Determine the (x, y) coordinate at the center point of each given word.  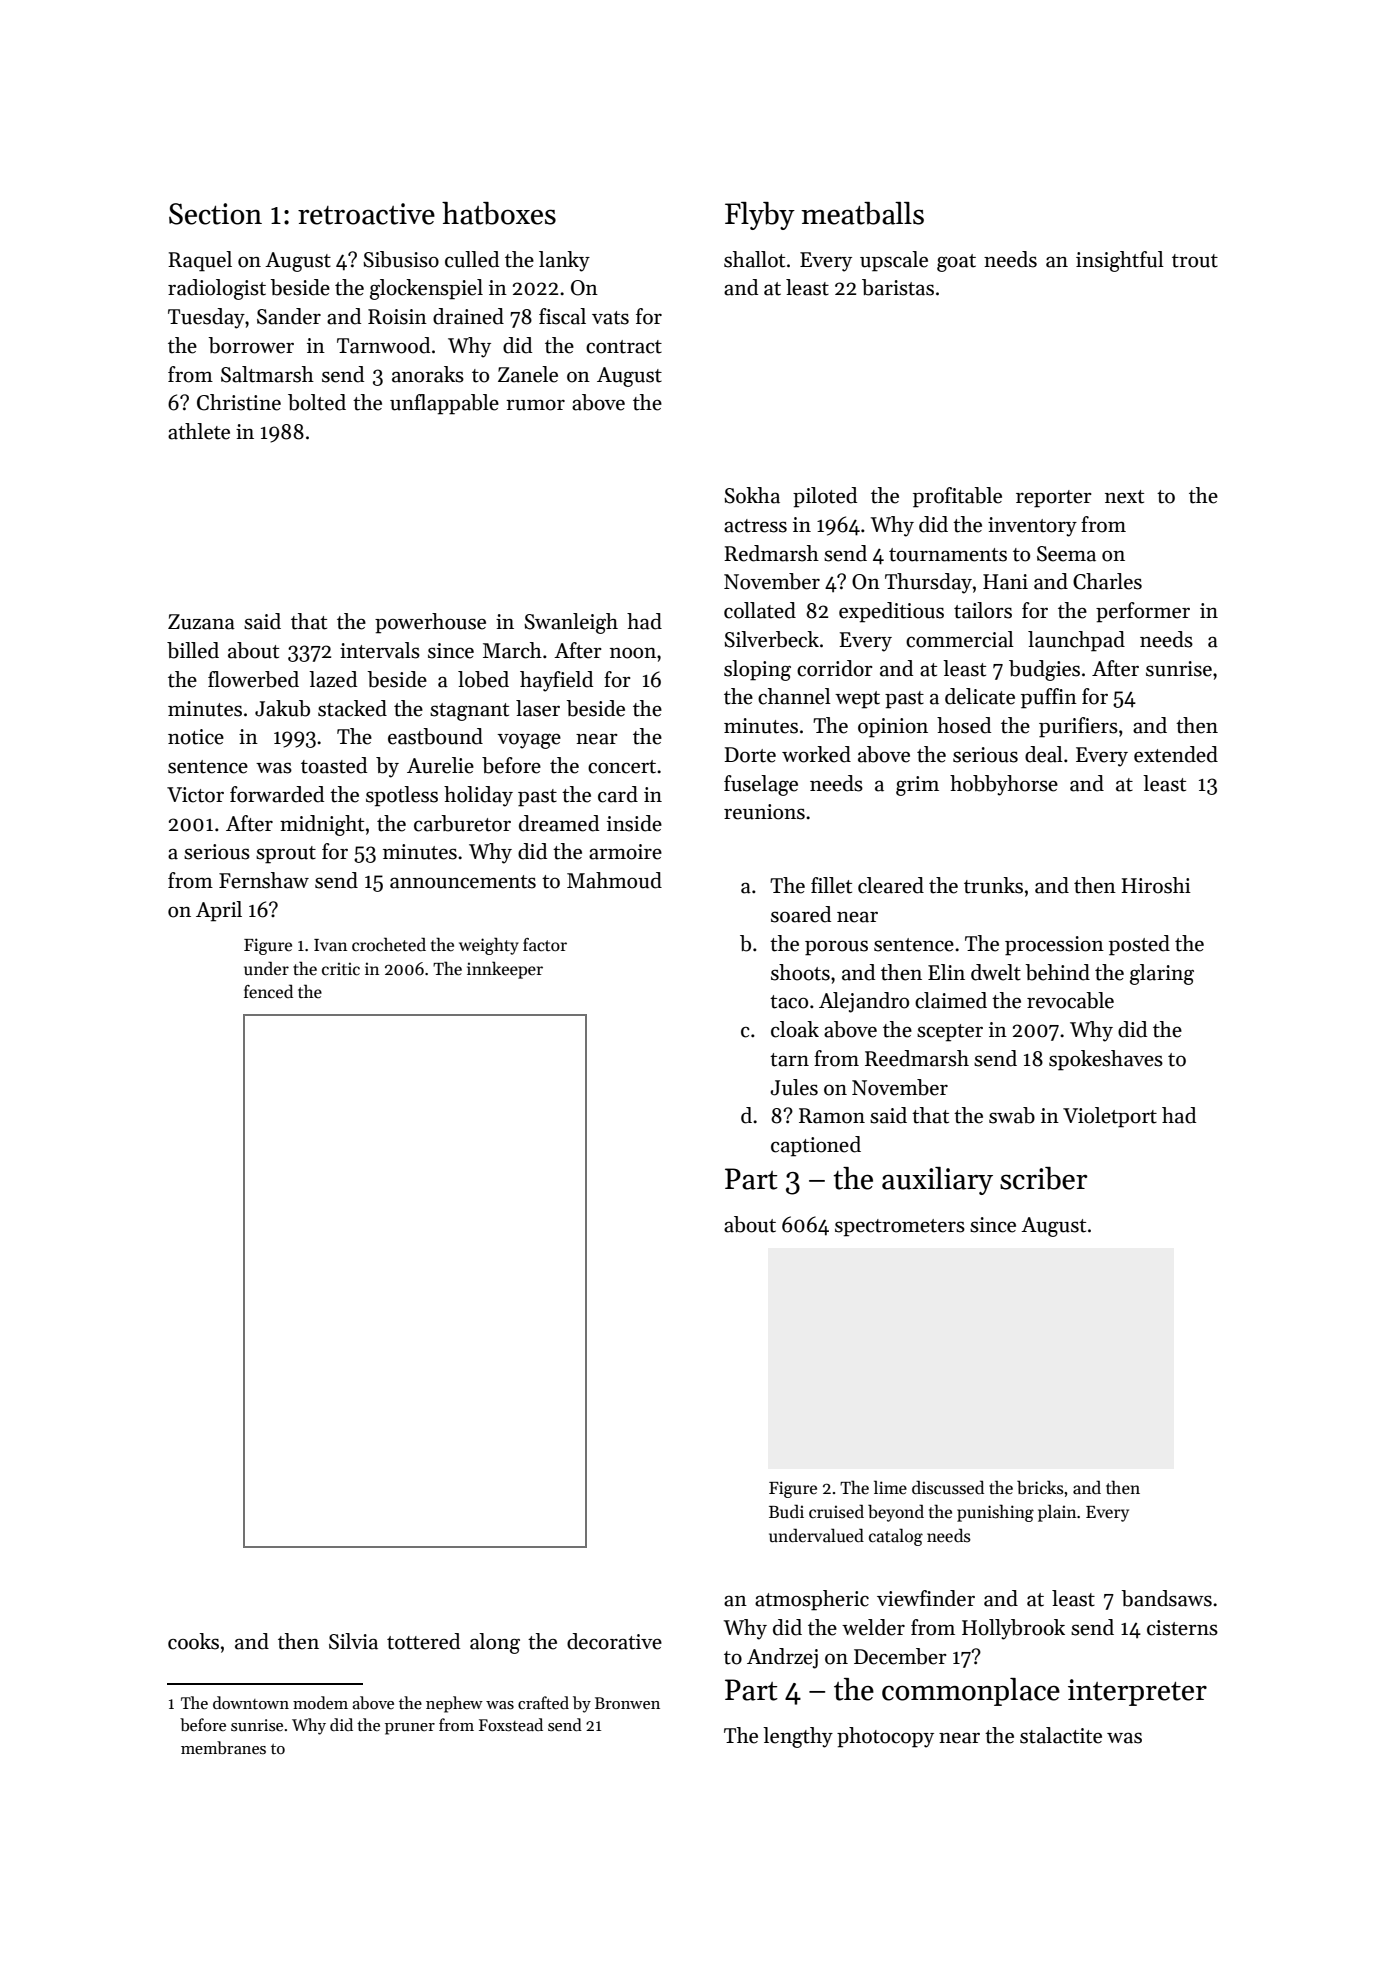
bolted (317, 402)
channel (794, 696)
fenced (268, 991)
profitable (957, 497)
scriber (1044, 1178)
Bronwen (627, 1703)
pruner (410, 1729)
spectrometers (900, 1228)
